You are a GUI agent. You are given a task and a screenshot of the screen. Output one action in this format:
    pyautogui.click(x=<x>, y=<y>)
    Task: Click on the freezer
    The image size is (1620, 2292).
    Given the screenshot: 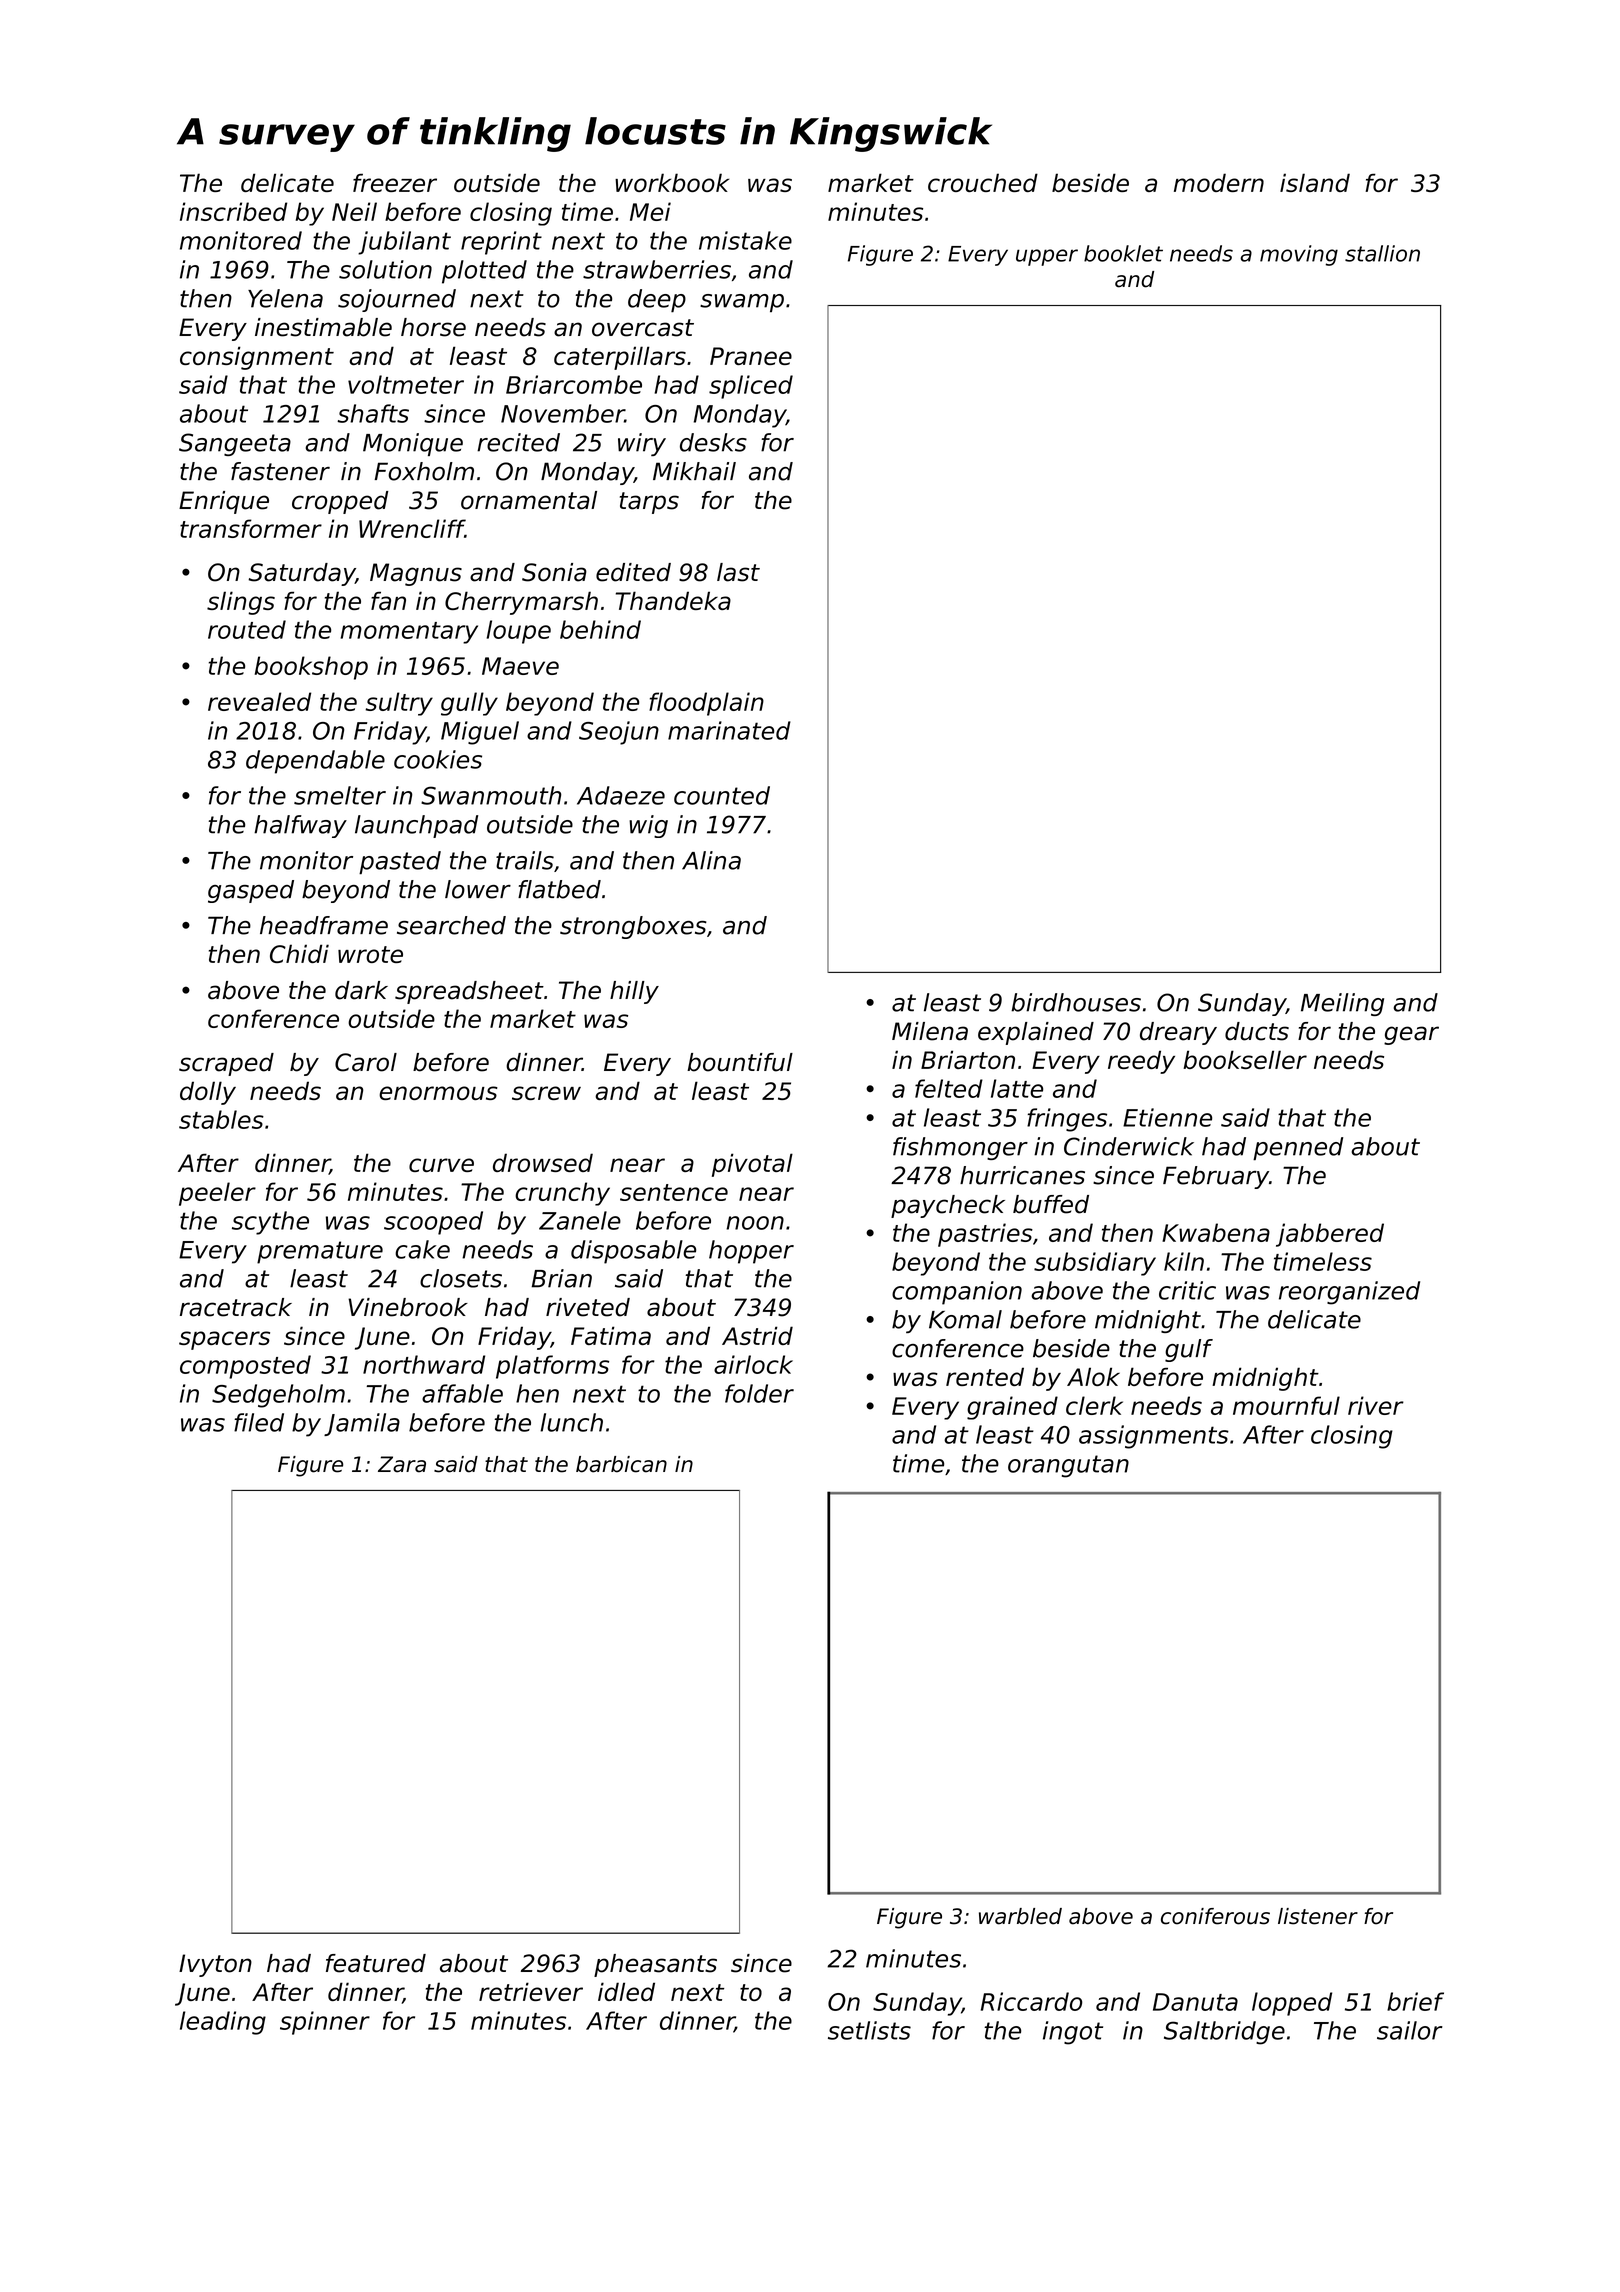 What is the action you would take?
    pyautogui.click(x=395, y=183)
